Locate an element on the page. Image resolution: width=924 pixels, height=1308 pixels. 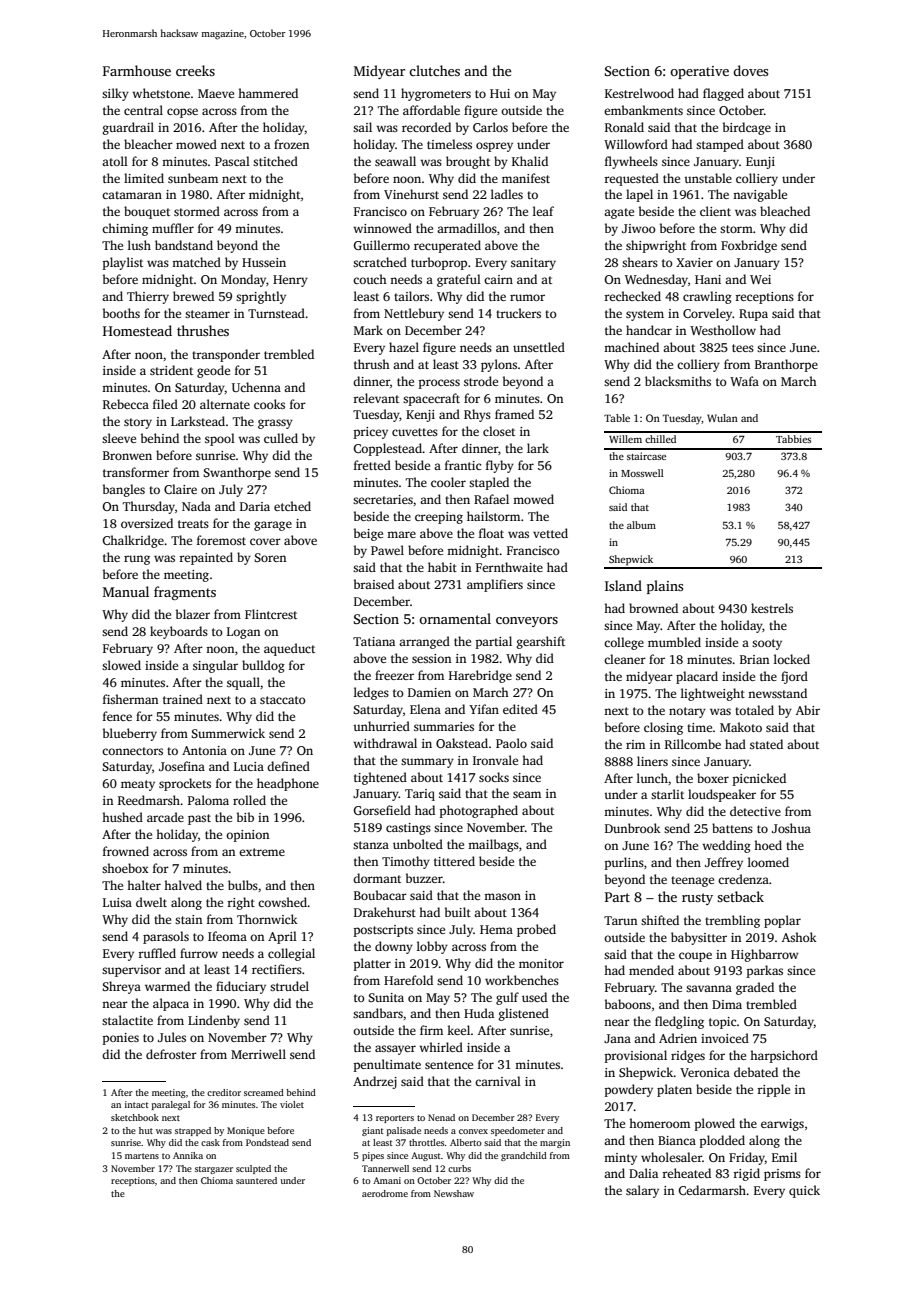
Monique is located at coordinates (246, 1131).
